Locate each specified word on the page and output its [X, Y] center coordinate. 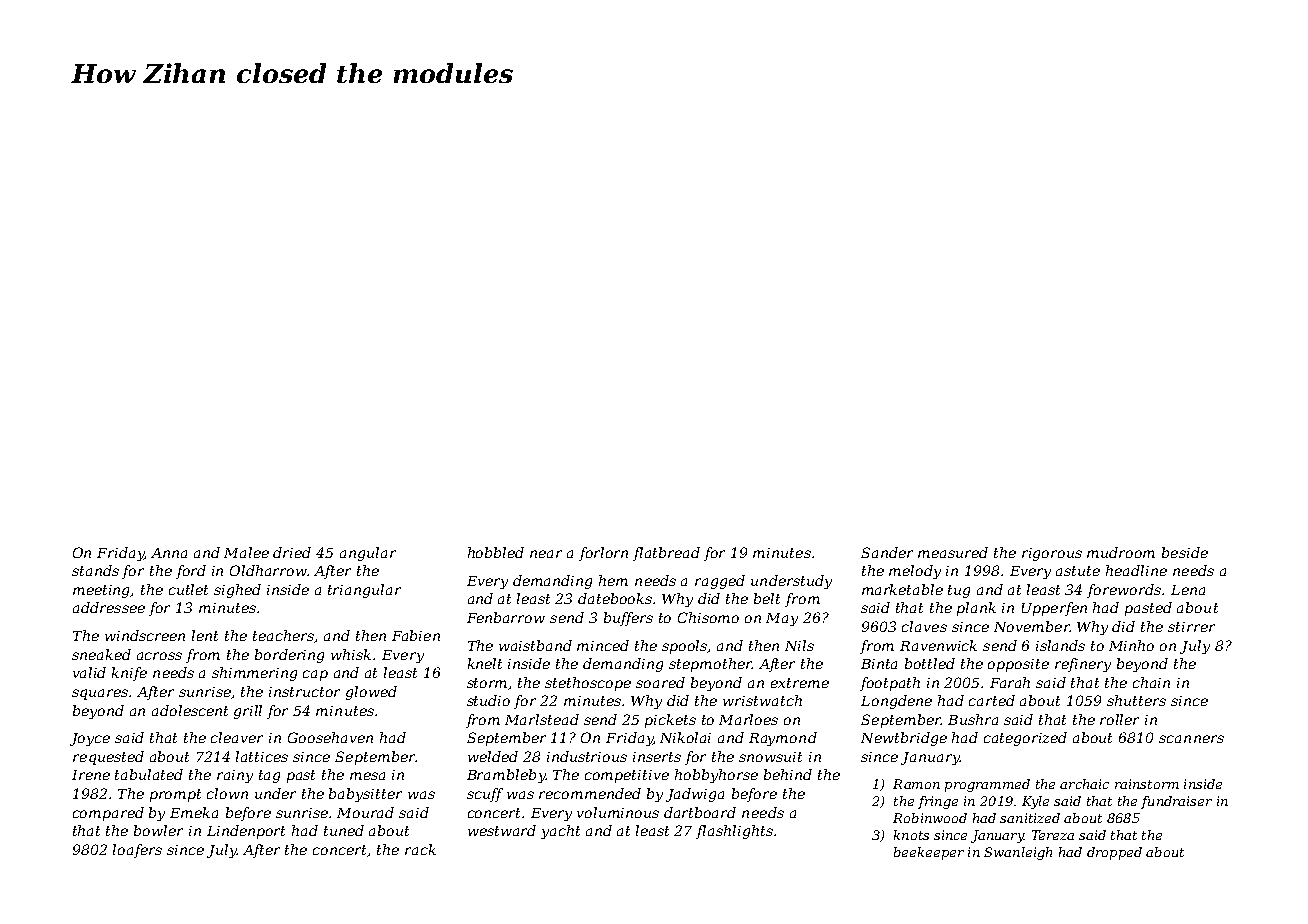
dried [292, 552]
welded [493, 756]
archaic [1084, 784]
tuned [344, 830]
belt [767, 598]
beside [1185, 552]
